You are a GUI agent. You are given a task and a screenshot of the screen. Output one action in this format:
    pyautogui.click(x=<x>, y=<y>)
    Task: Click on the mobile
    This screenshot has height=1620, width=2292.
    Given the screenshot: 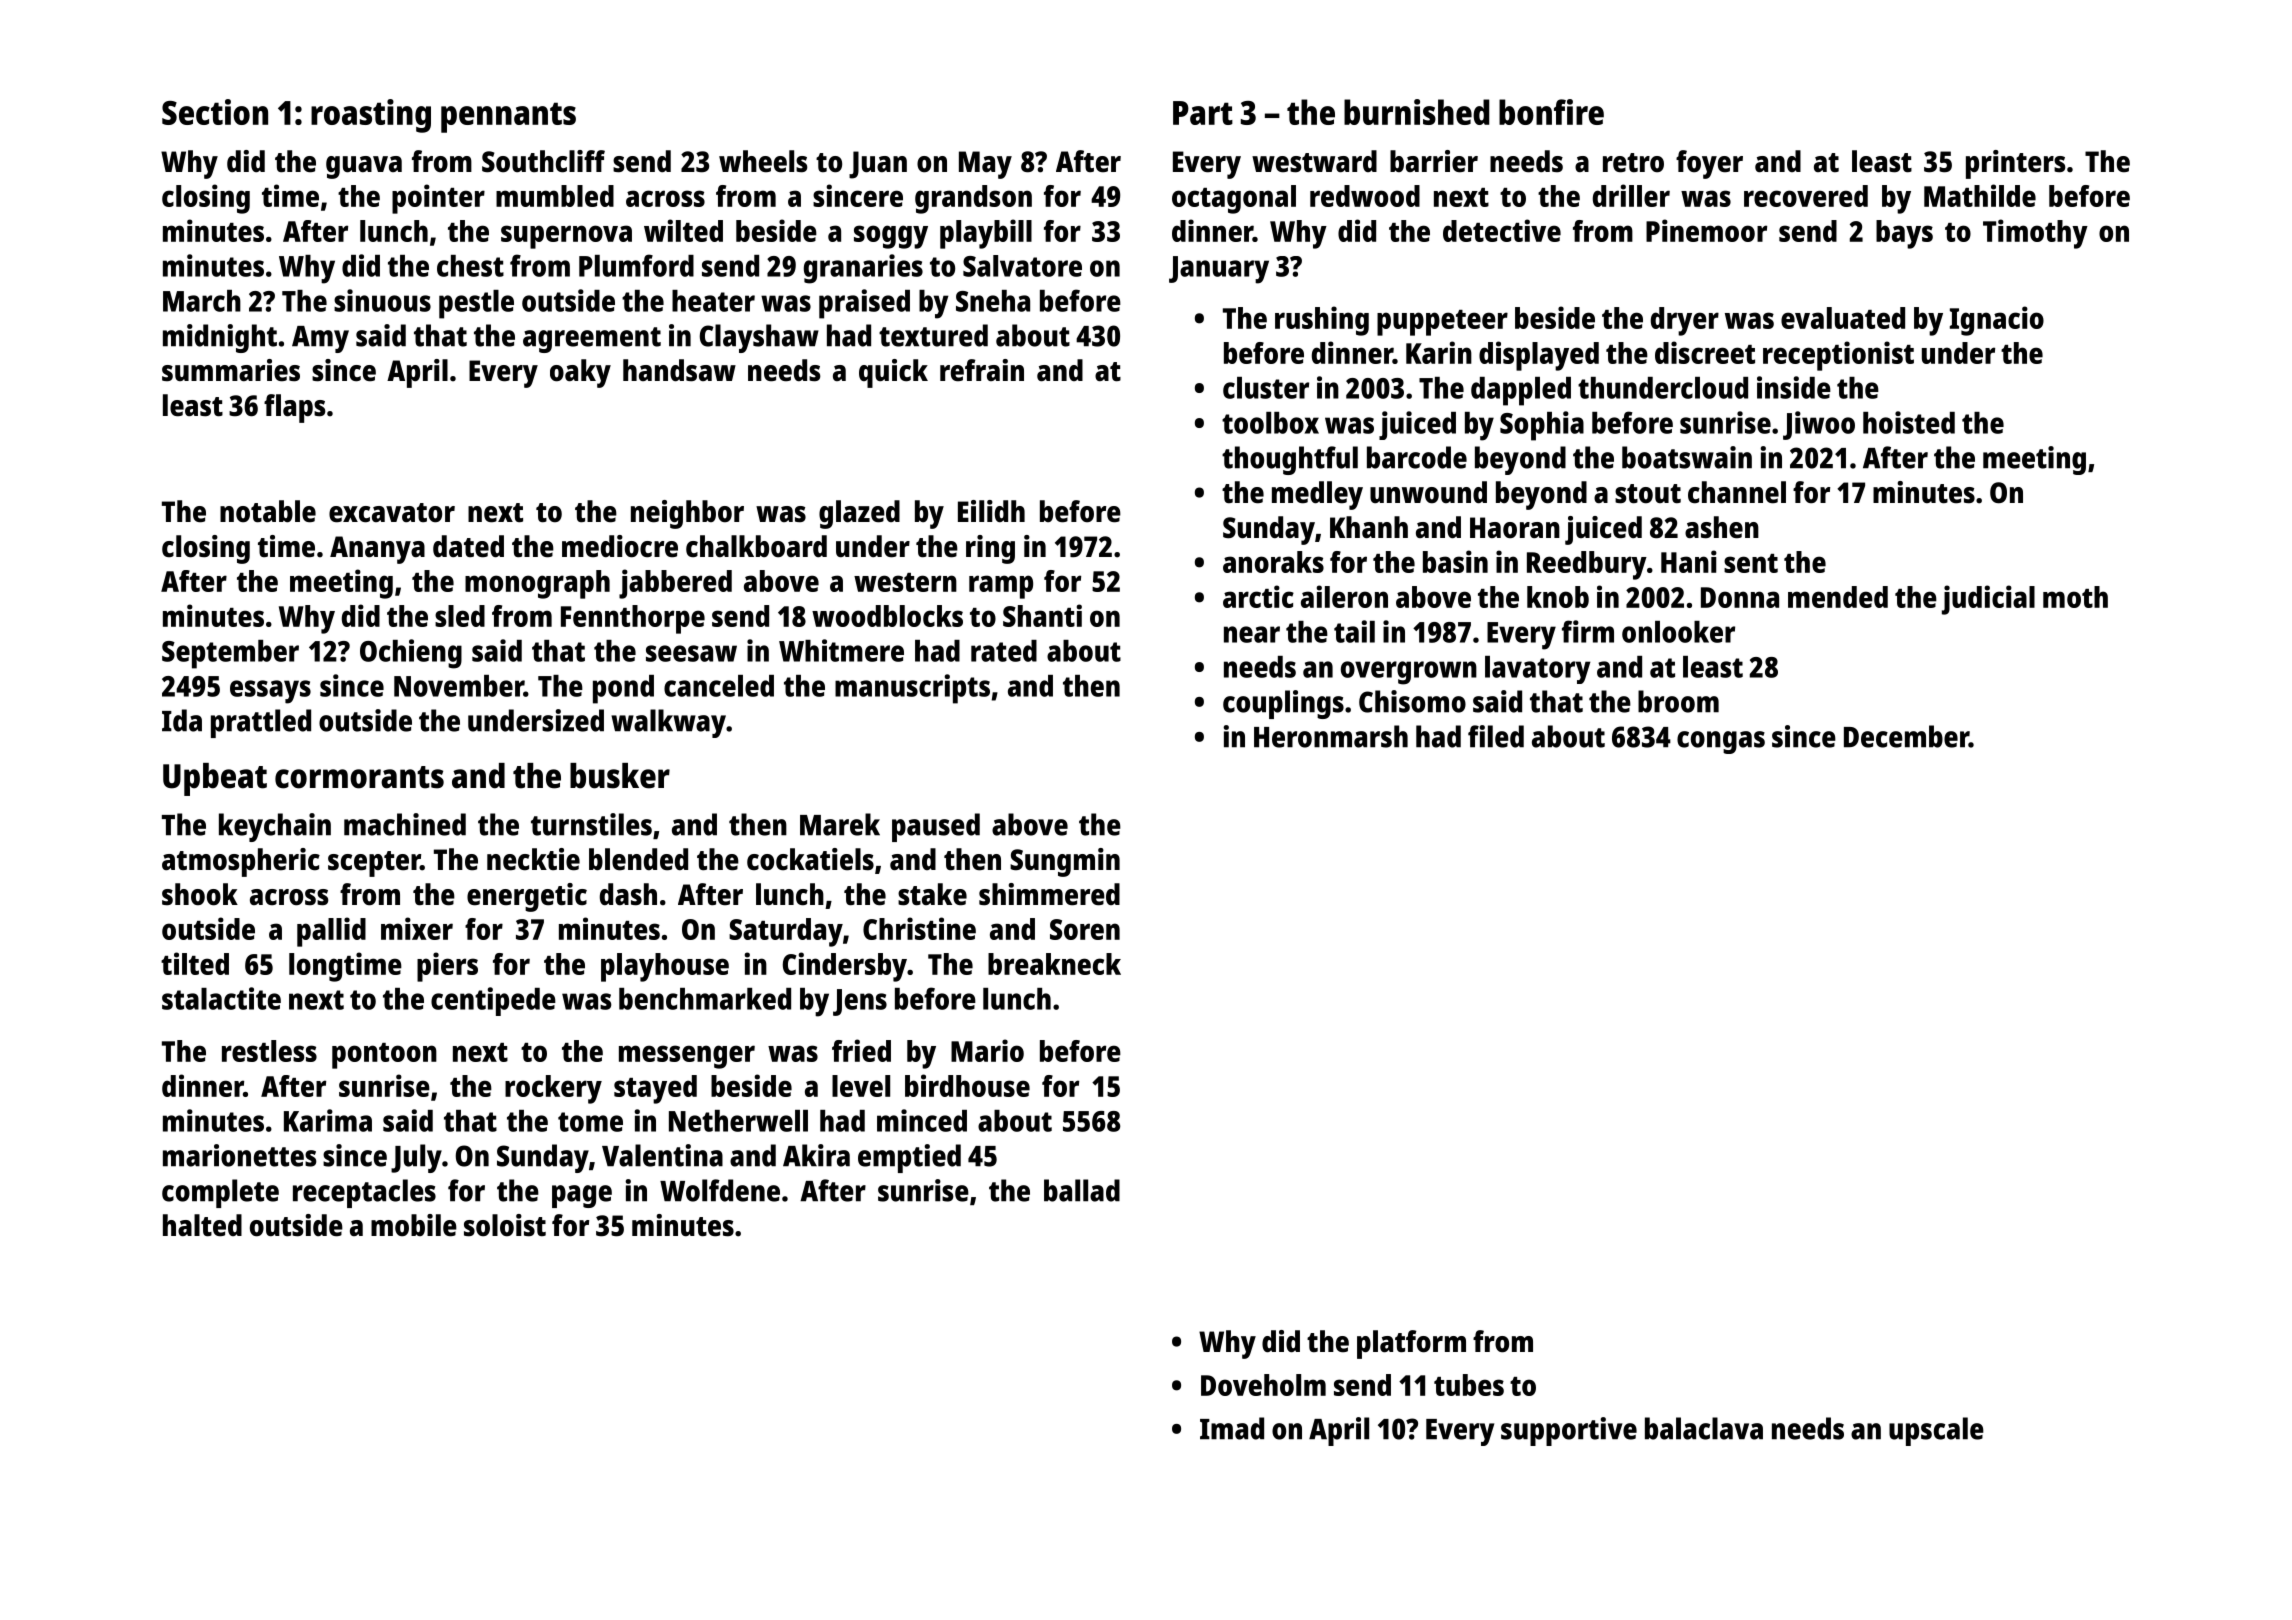 What is the action you would take?
    pyautogui.click(x=414, y=1225)
